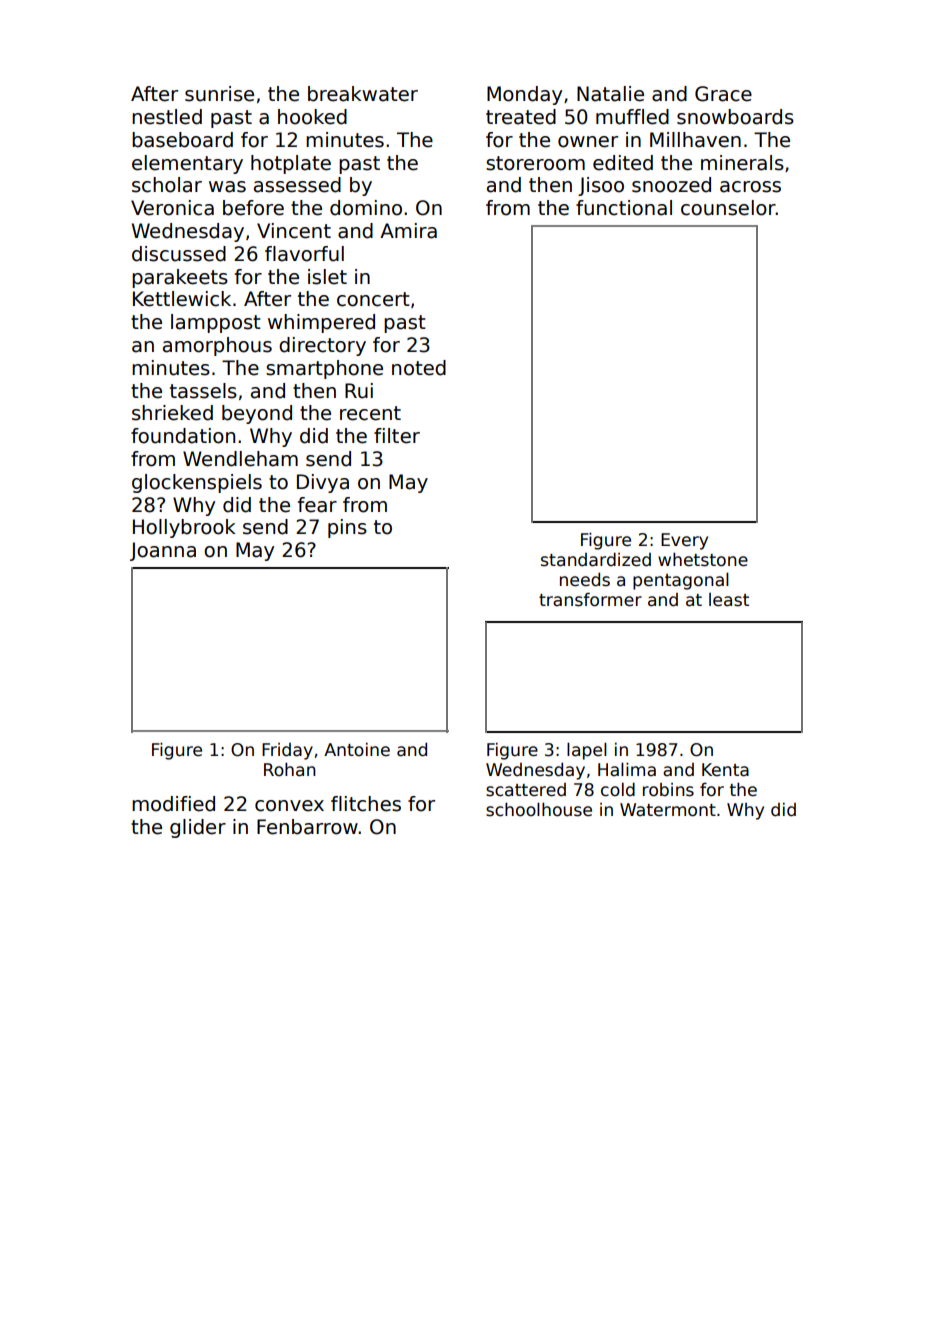 The image size is (934, 1326). Describe the element at coordinates (289, 806) in the screenshot. I see `convex` at that location.
